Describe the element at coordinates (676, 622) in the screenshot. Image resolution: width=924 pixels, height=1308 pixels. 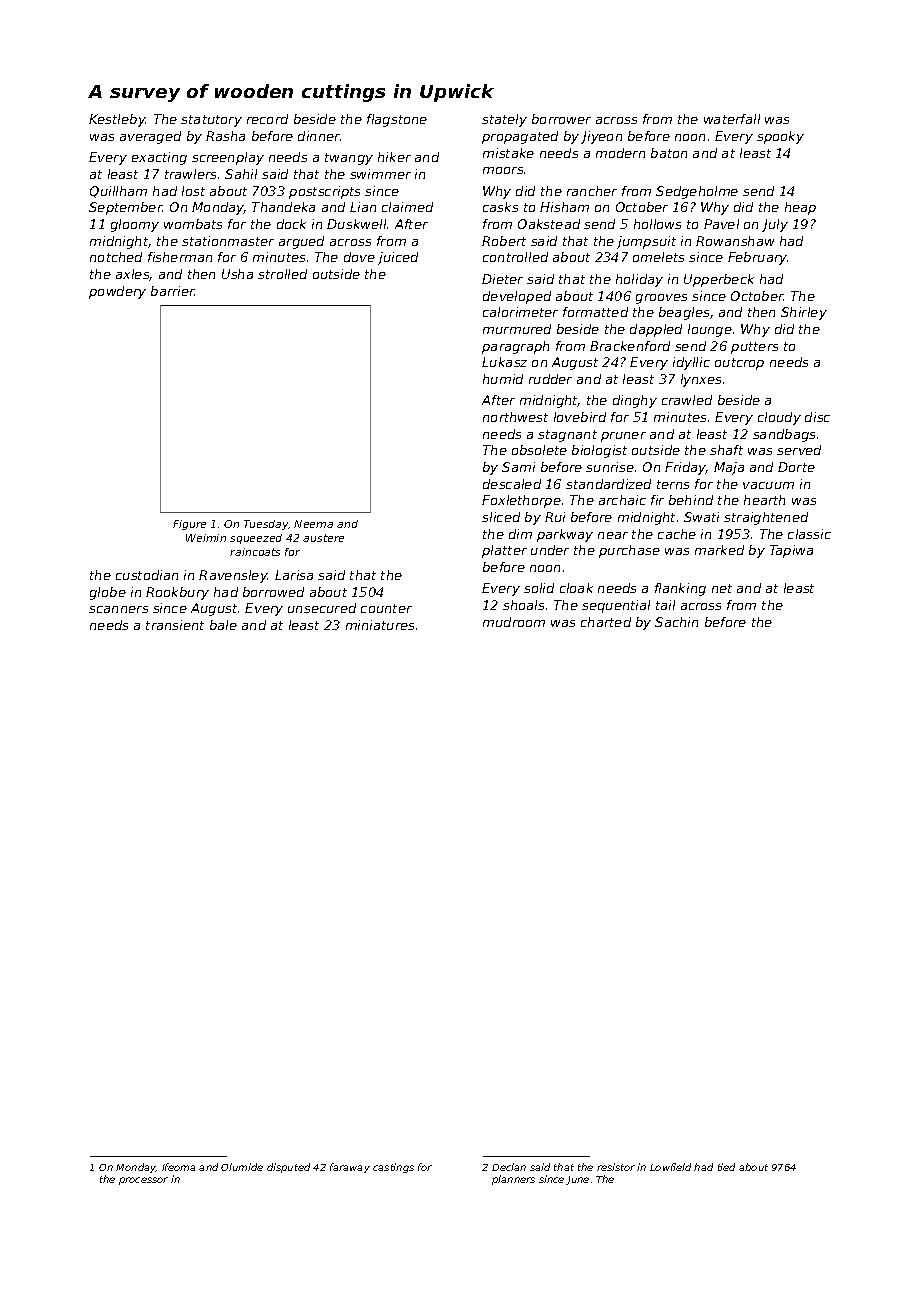
I see `Sachin` at that location.
